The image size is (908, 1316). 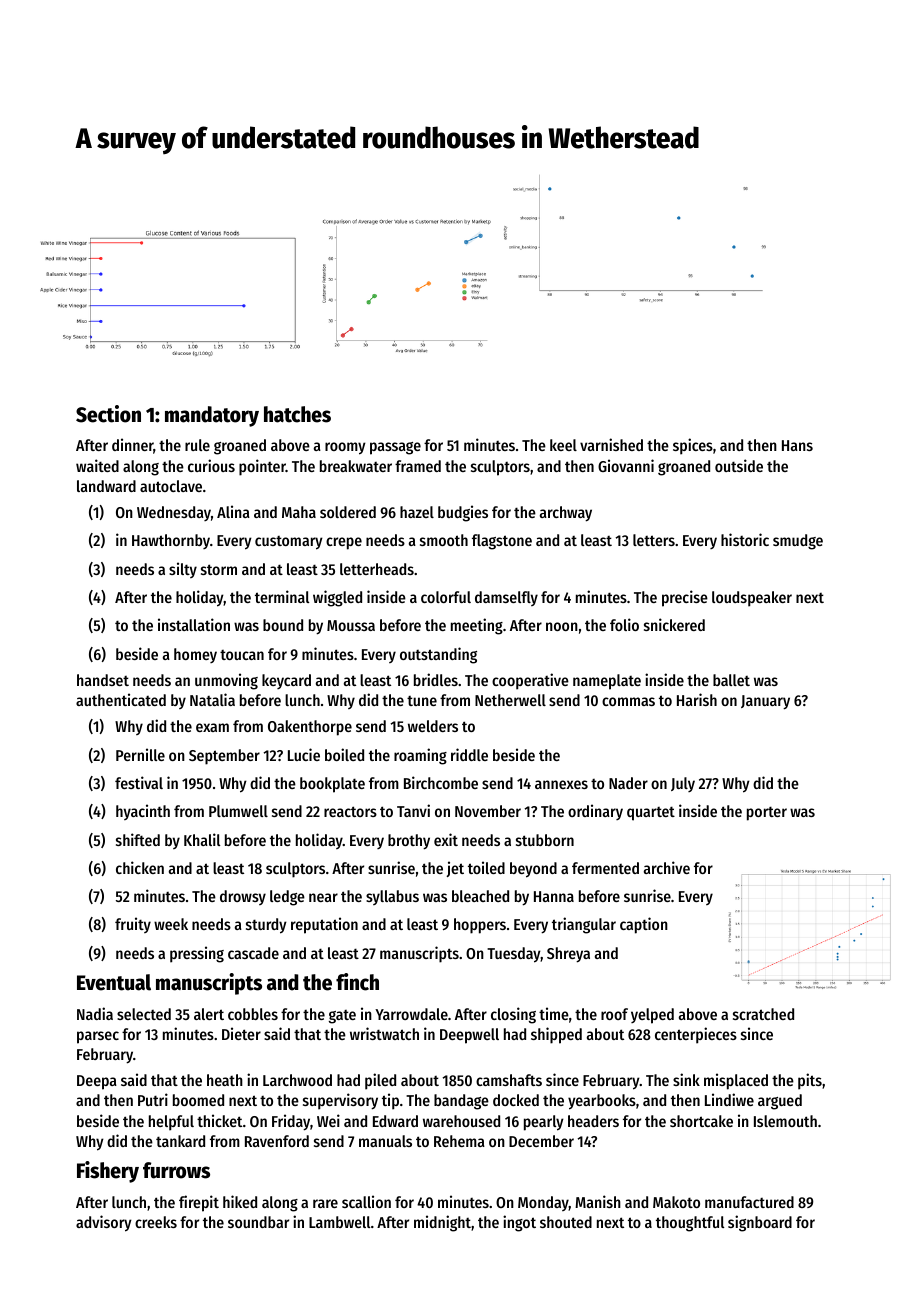 What do you see at coordinates (212, 416) in the screenshot?
I see `mandatory` at bounding box center [212, 416].
